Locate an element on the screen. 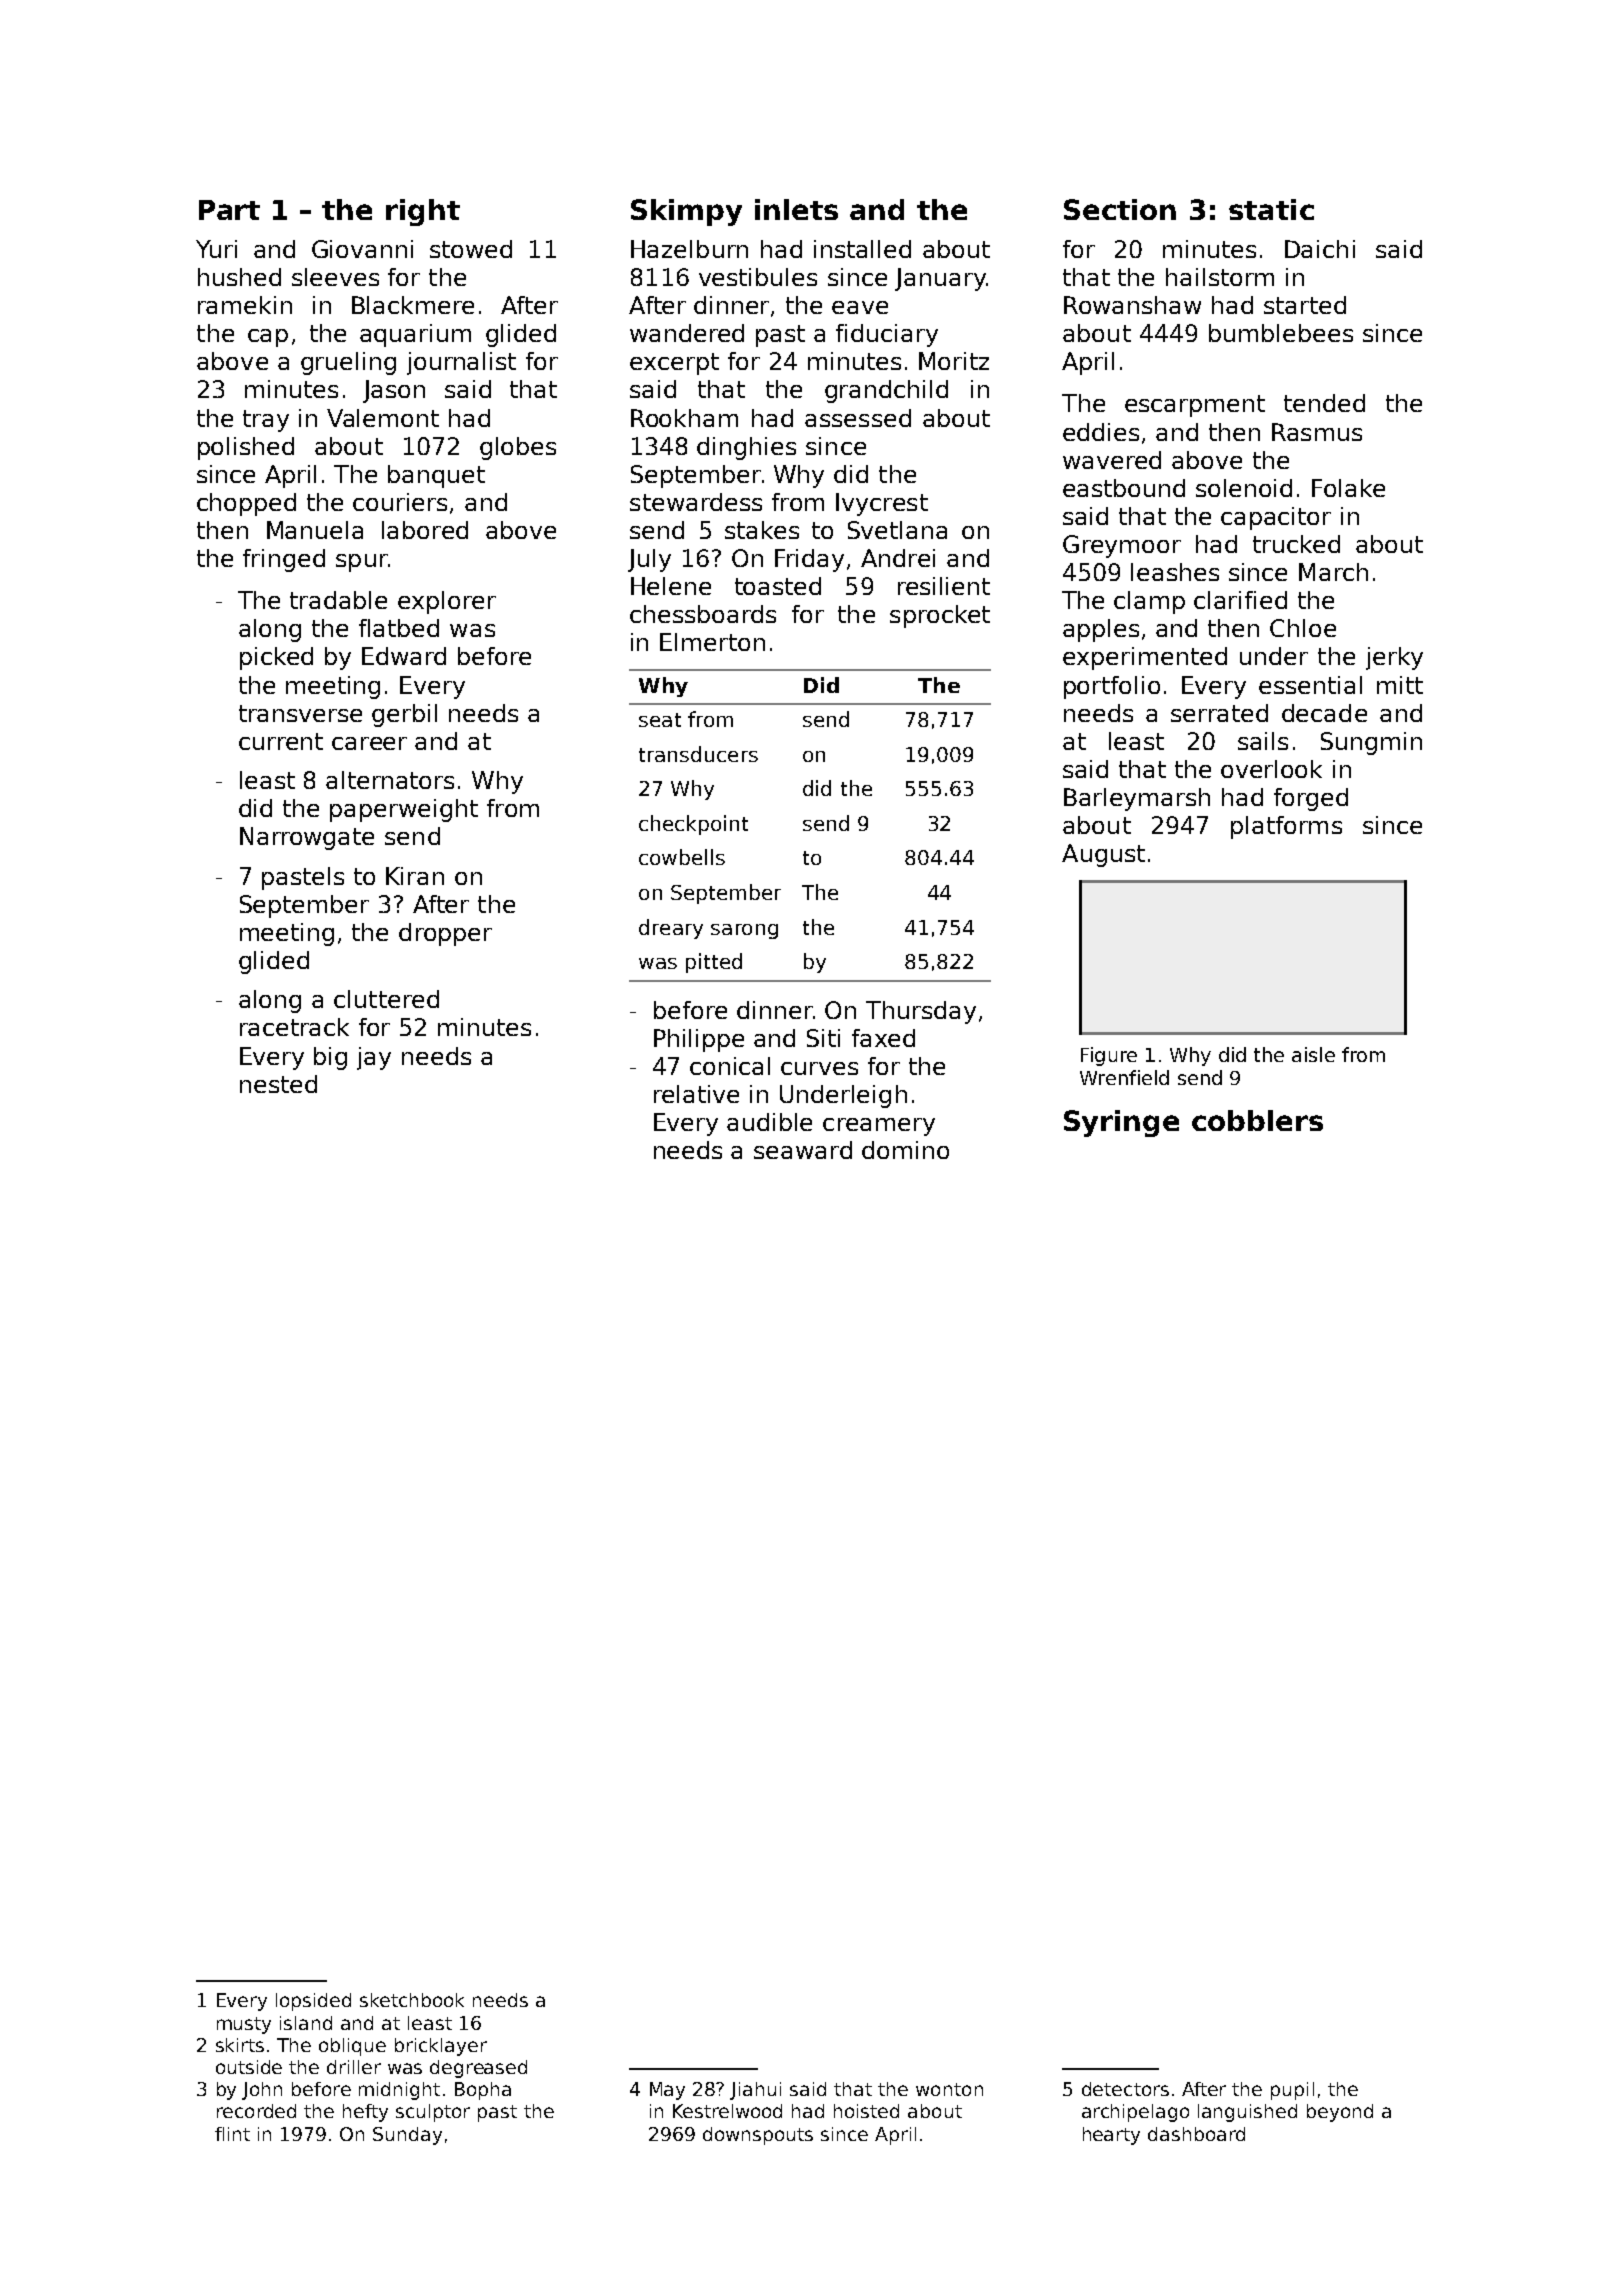 This screenshot has width=1620, height=2292. explorer is located at coordinates (447, 602).
